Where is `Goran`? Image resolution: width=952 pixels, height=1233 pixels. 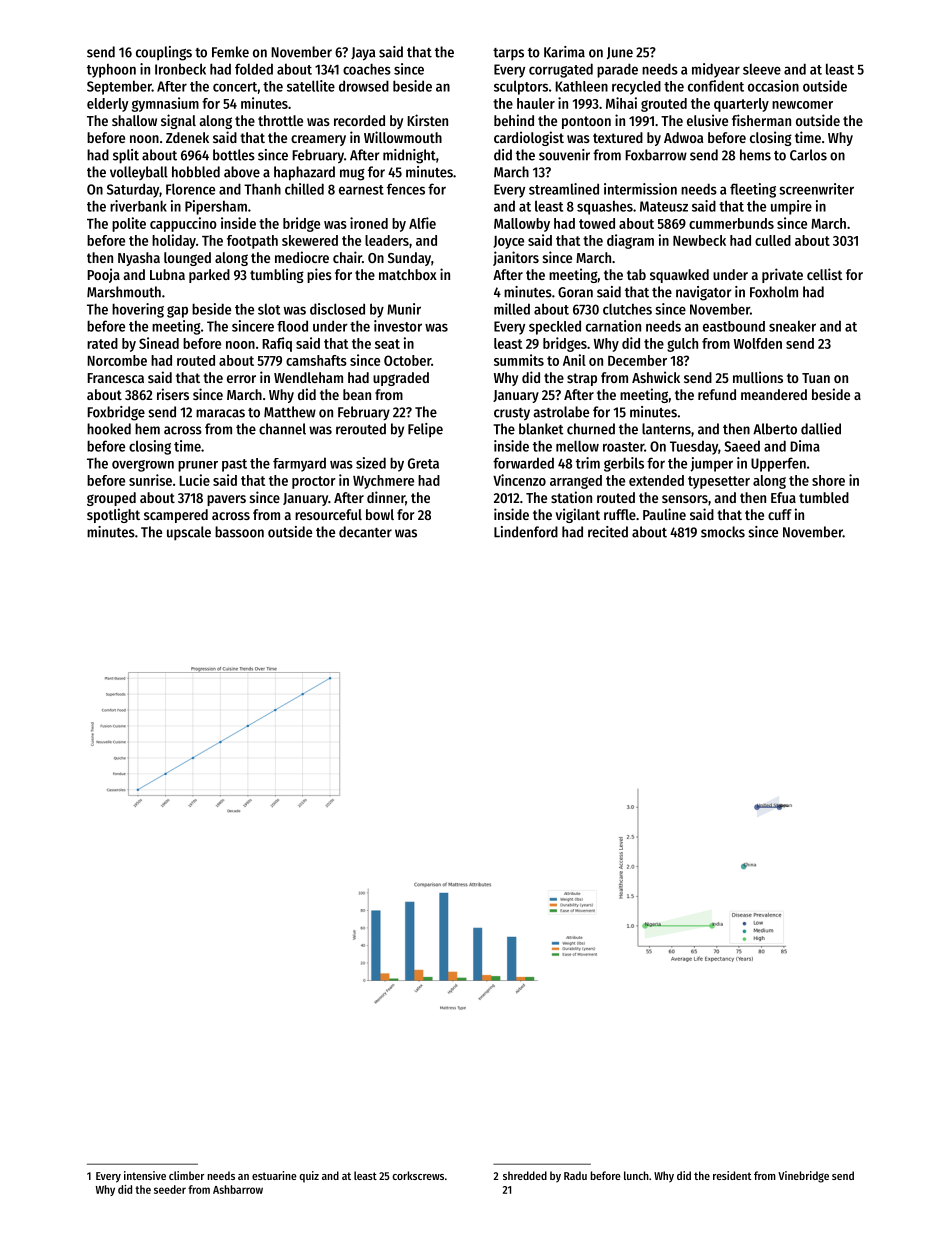 Goran is located at coordinates (575, 292).
